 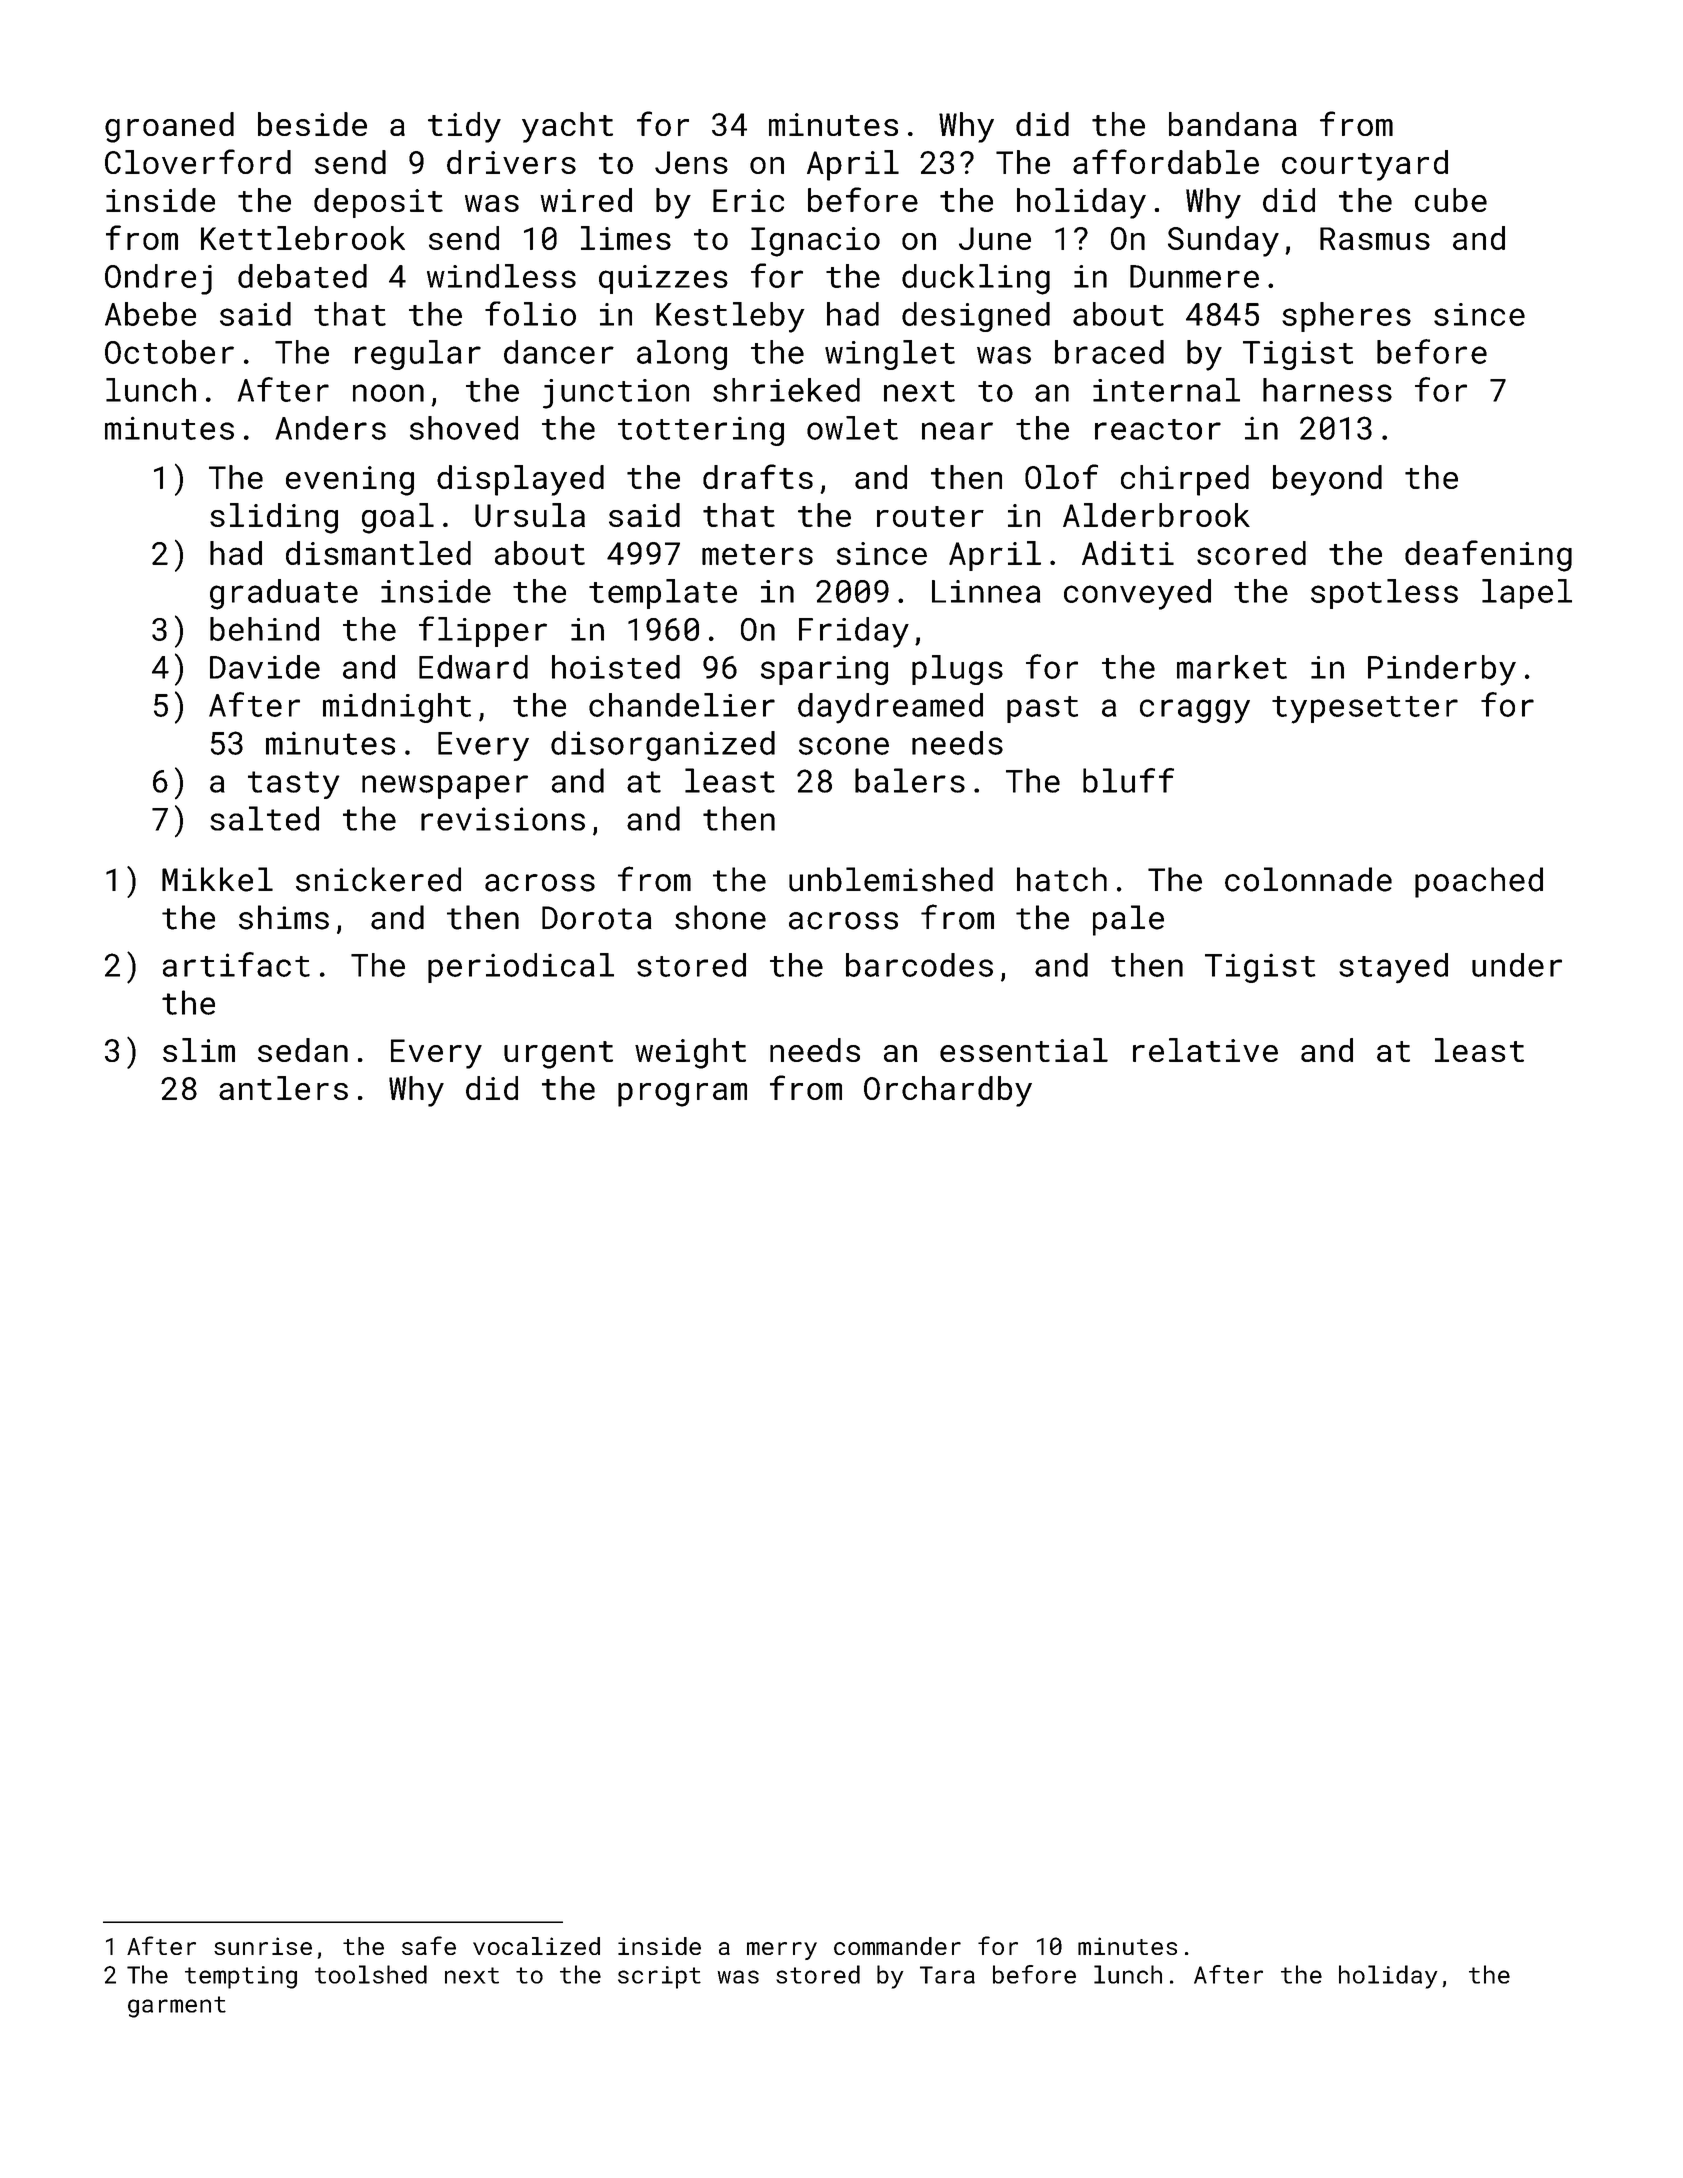 What do you see at coordinates (1393, 968) in the screenshot?
I see `stayed` at bounding box center [1393, 968].
